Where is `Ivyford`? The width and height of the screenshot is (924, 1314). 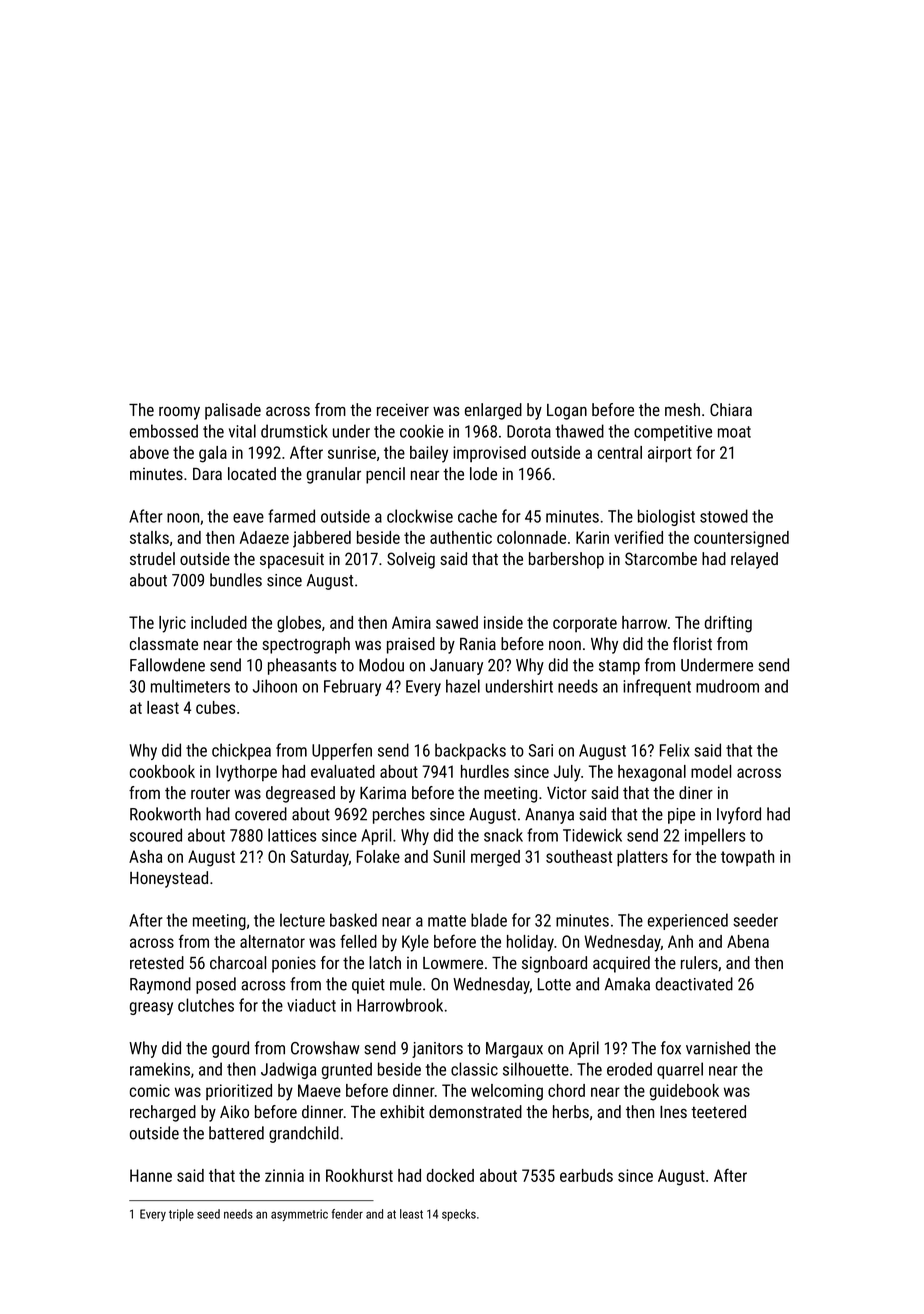
Ivyford is located at coordinates (739, 815).
